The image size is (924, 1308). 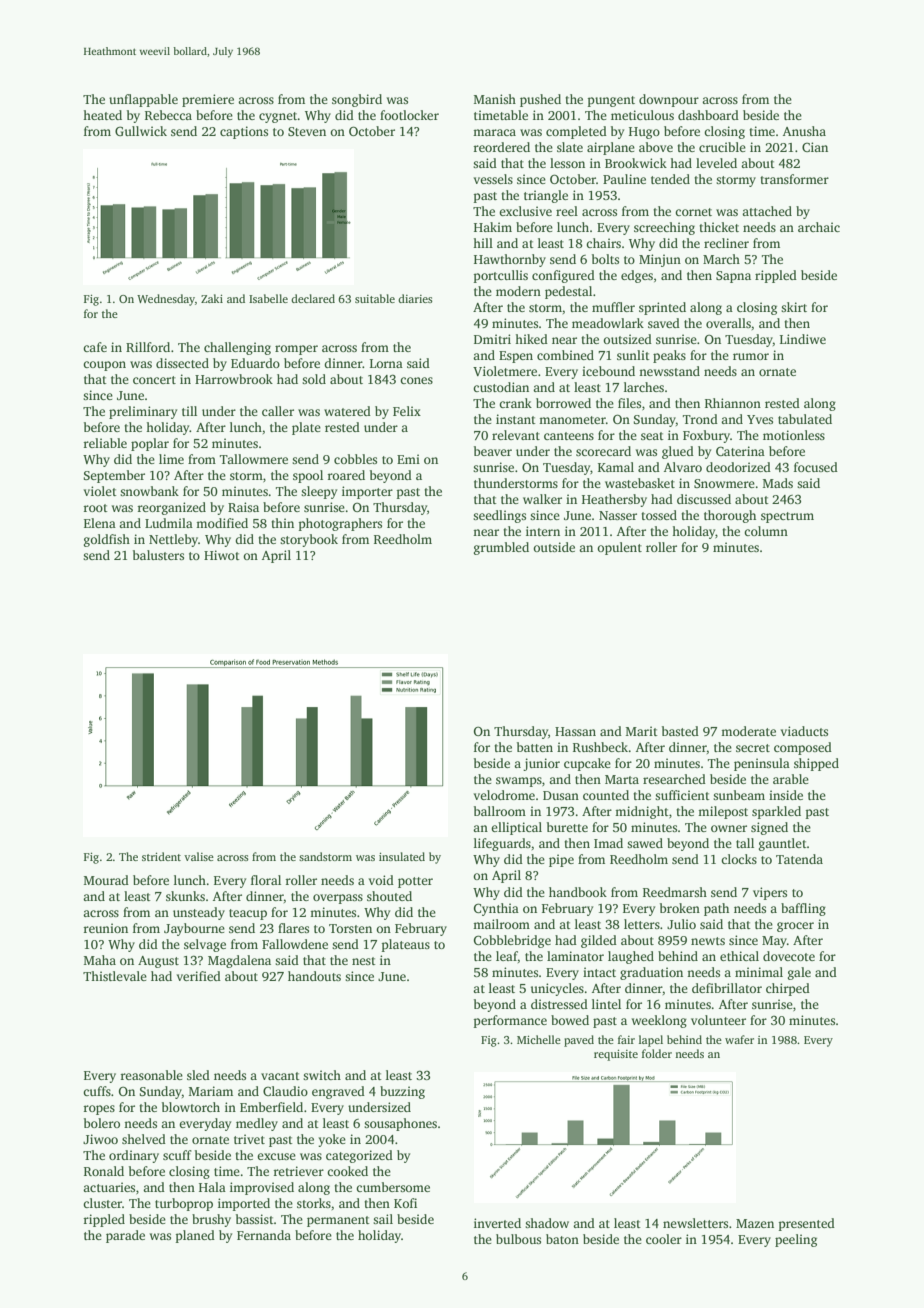 What do you see at coordinates (807, 1224) in the screenshot?
I see `presented` at bounding box center [807, 1224].
